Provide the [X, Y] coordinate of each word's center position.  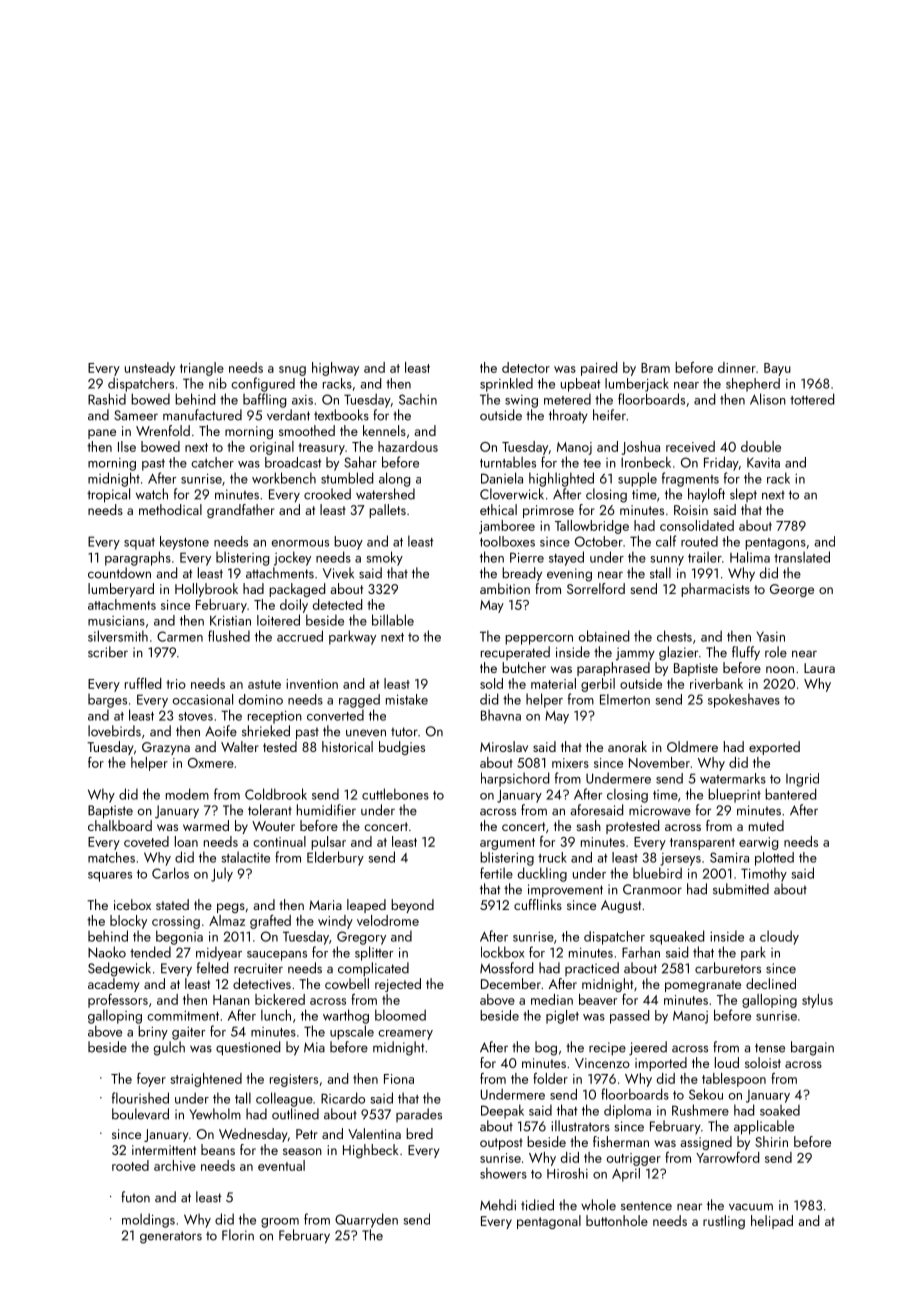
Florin [238, 1235]
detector [526, 367]
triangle [202, 369]
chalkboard [120, 825]
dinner [737, 367]
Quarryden [366, 1220]
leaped [366, 906]
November [659, 762]
